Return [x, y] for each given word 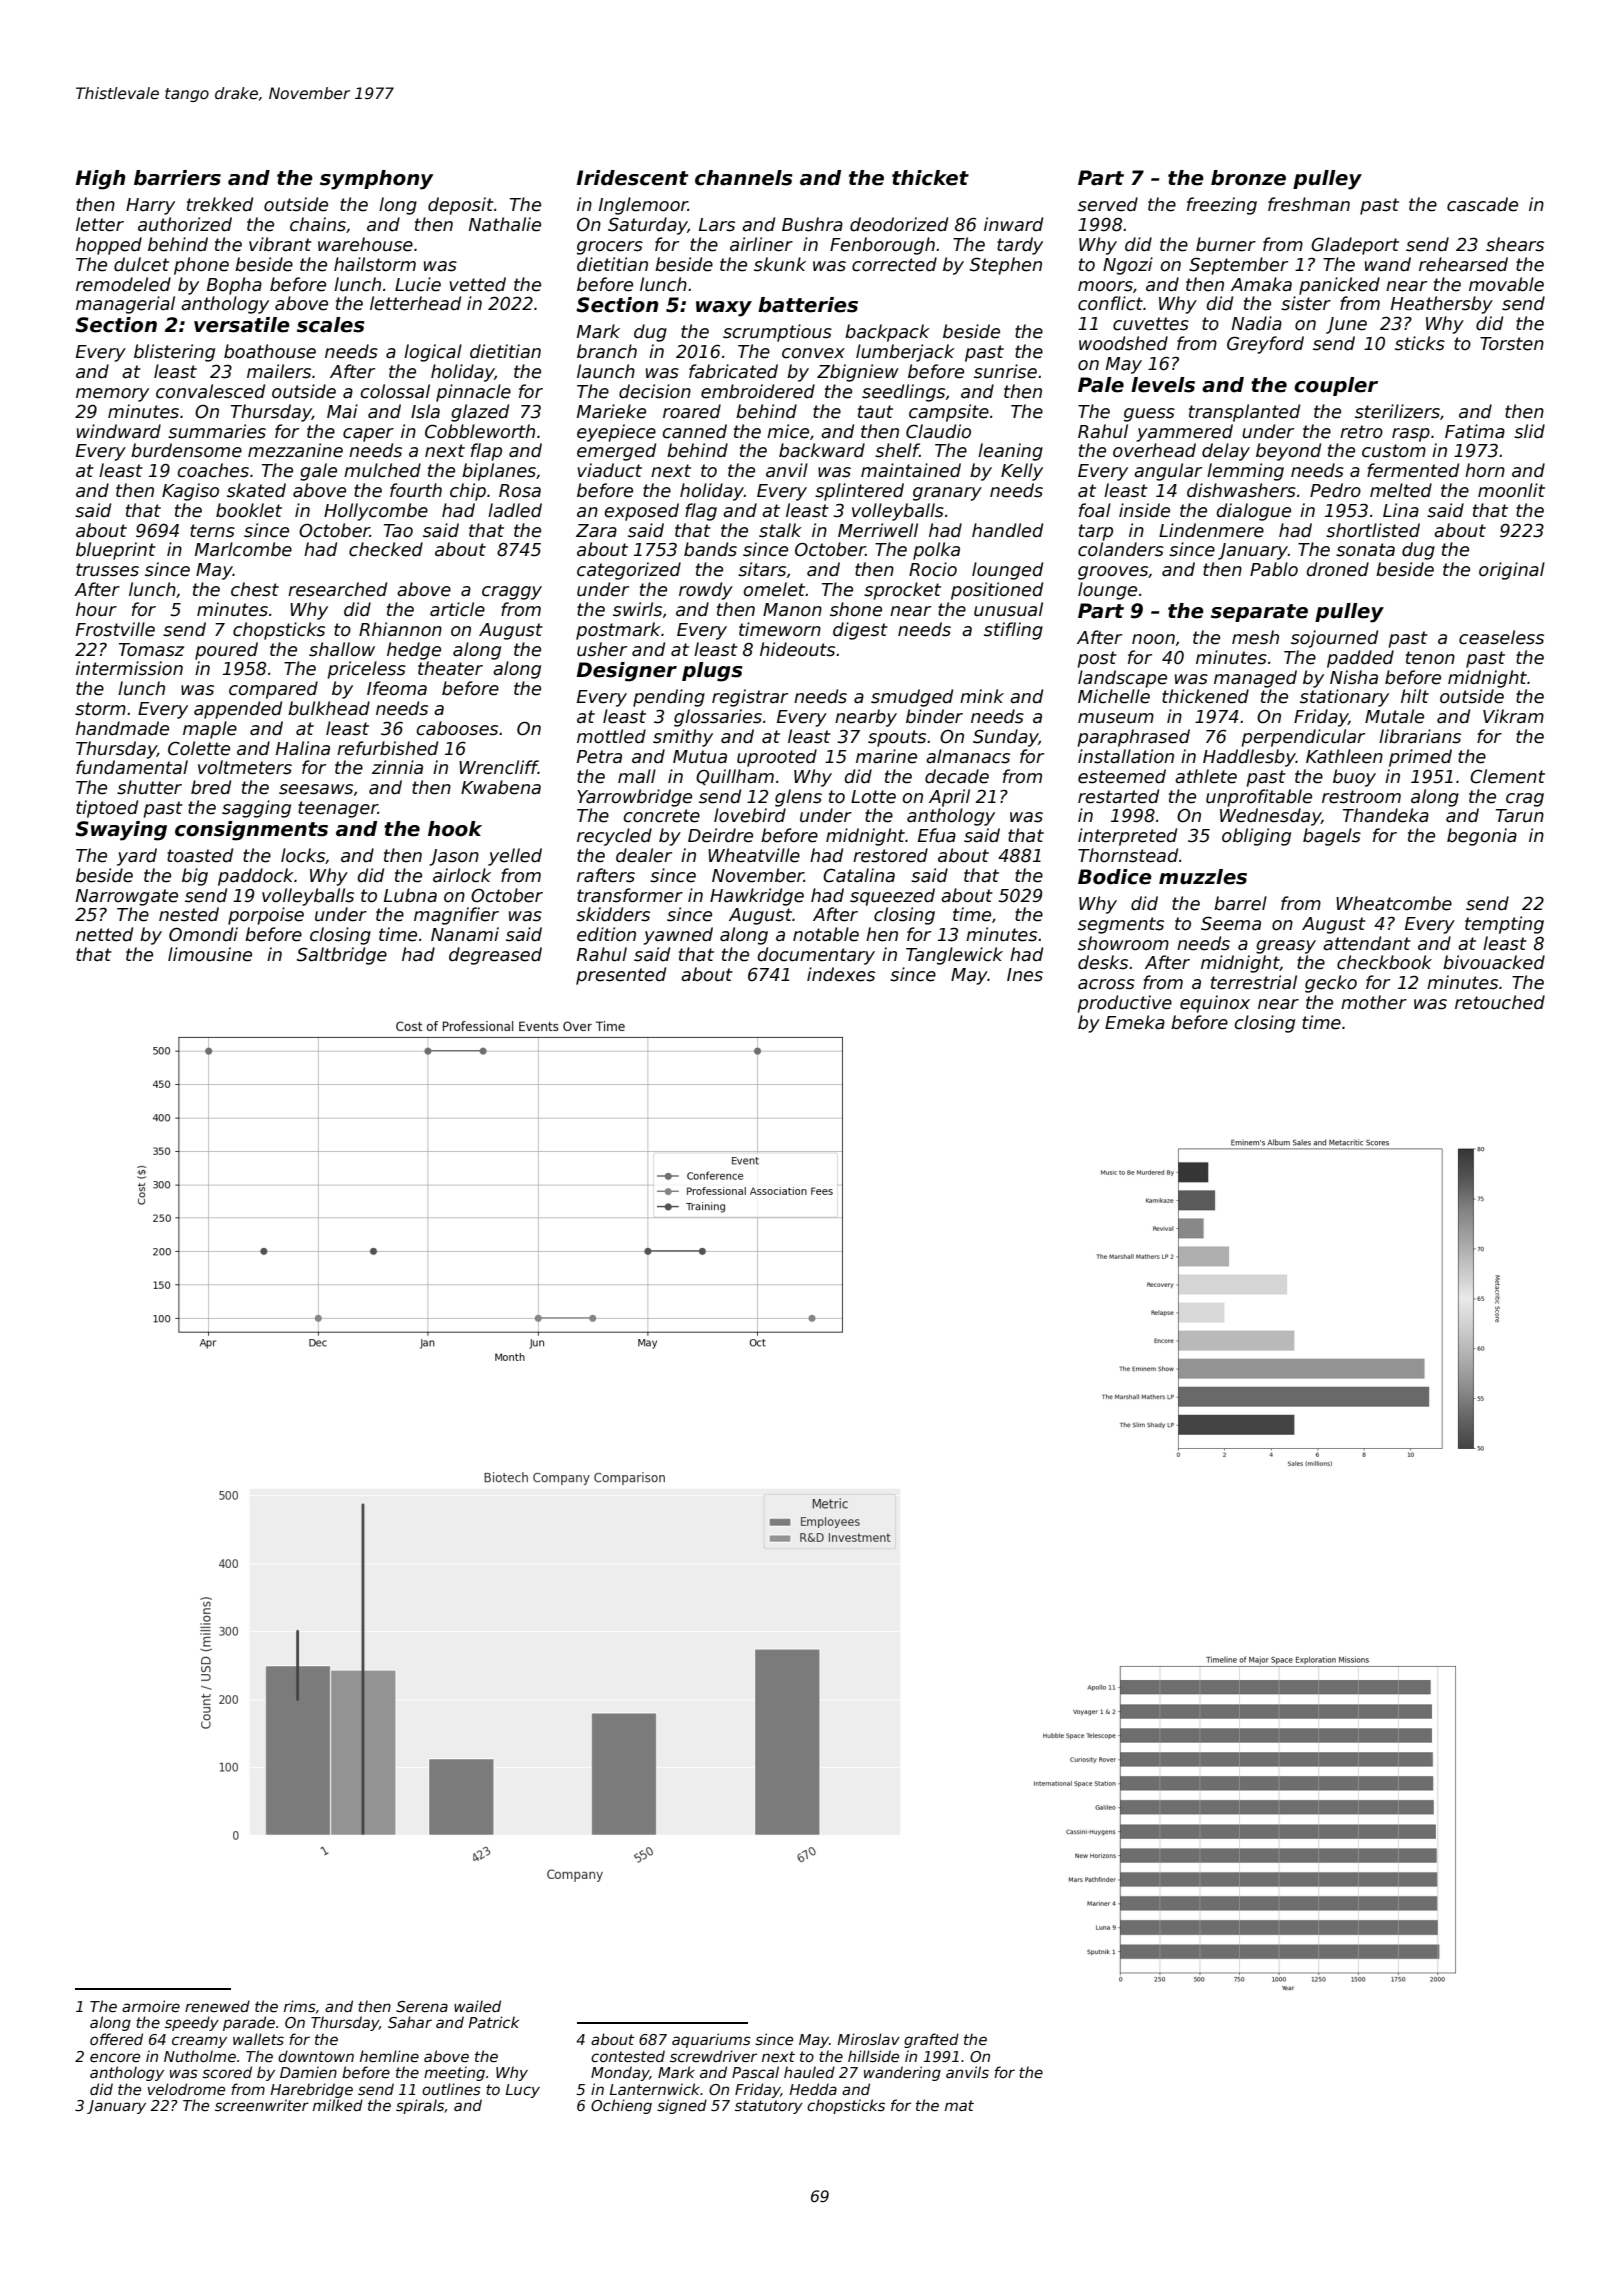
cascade [1482, 204]
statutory [769, 2107]
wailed [477, 2006]
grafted [931, 2040]
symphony [377, 180]
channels [744, 178]
